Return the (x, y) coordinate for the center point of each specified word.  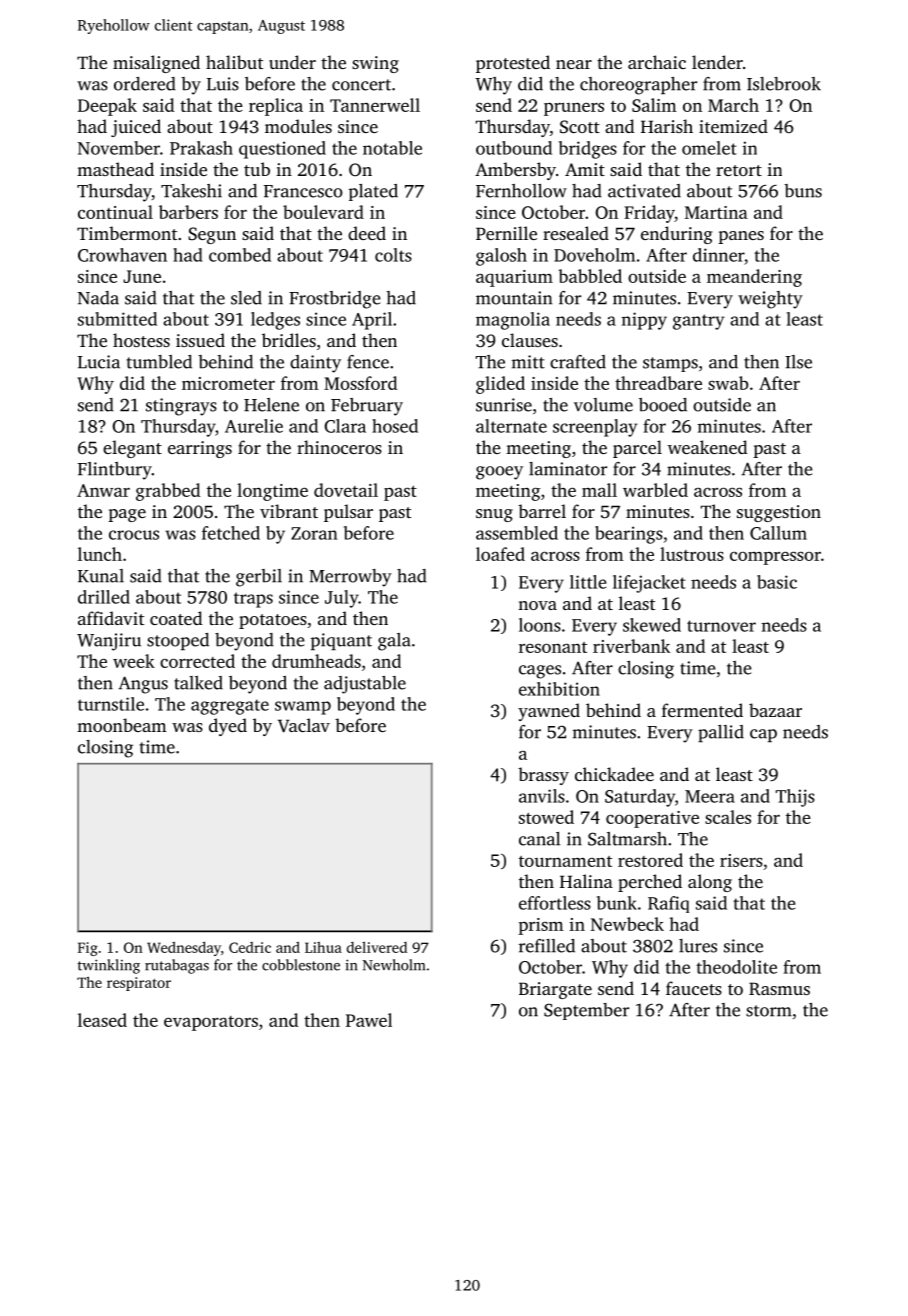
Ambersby (515, 171)
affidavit (111, 618)
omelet (709, 148)
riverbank (631, 646)
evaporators (211, 1023)
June (142, 276)
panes (741, 237)
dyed (228, 727)
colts (393, 255)
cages (540, 672)
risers (741, 860)
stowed (546, 817)
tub (257, 169)
